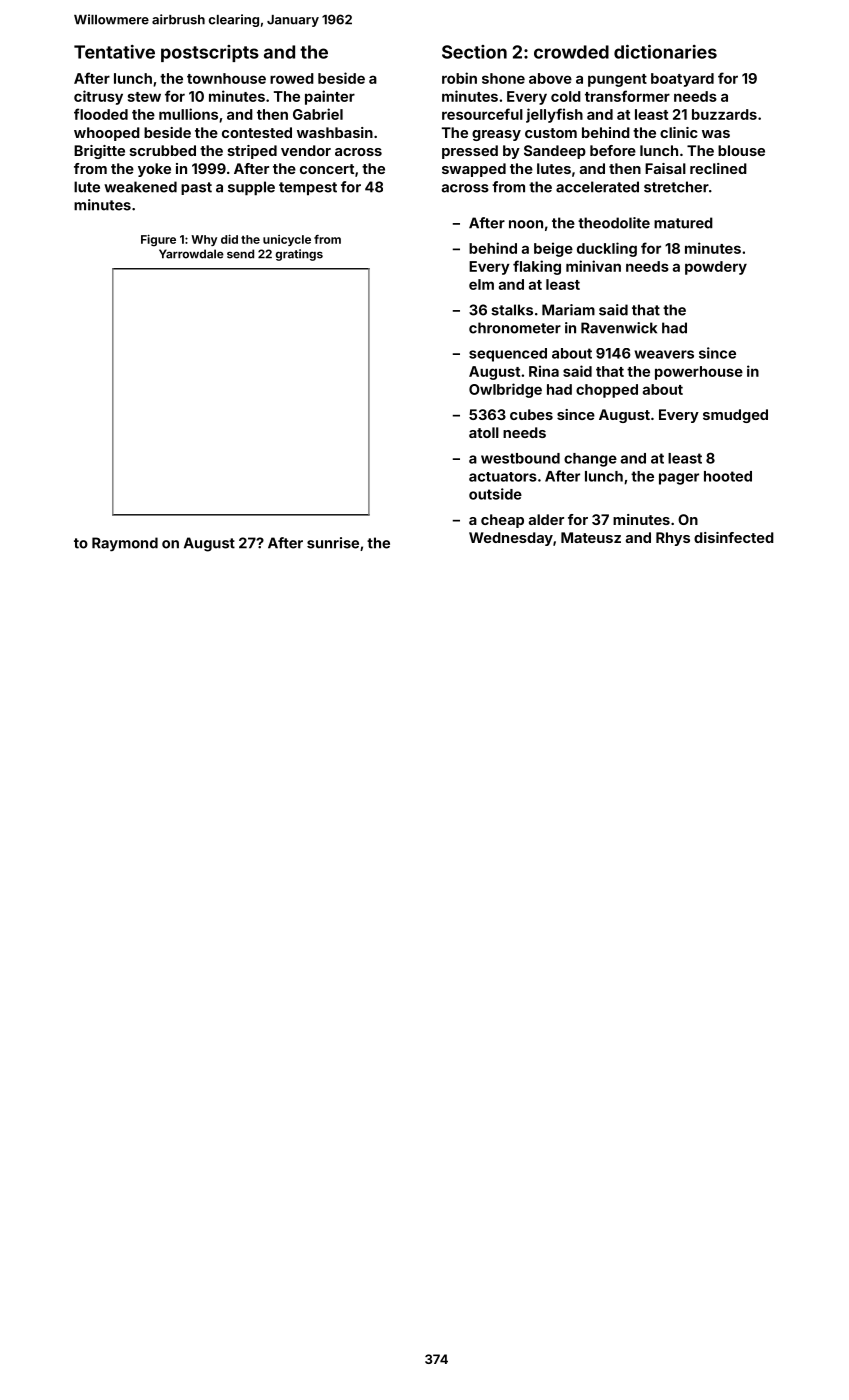 The image size is (849, 1400). What do you see at coordinates (125, 544) in the screenshot?
I see `Raymond` at bounding box center [125, 544].
